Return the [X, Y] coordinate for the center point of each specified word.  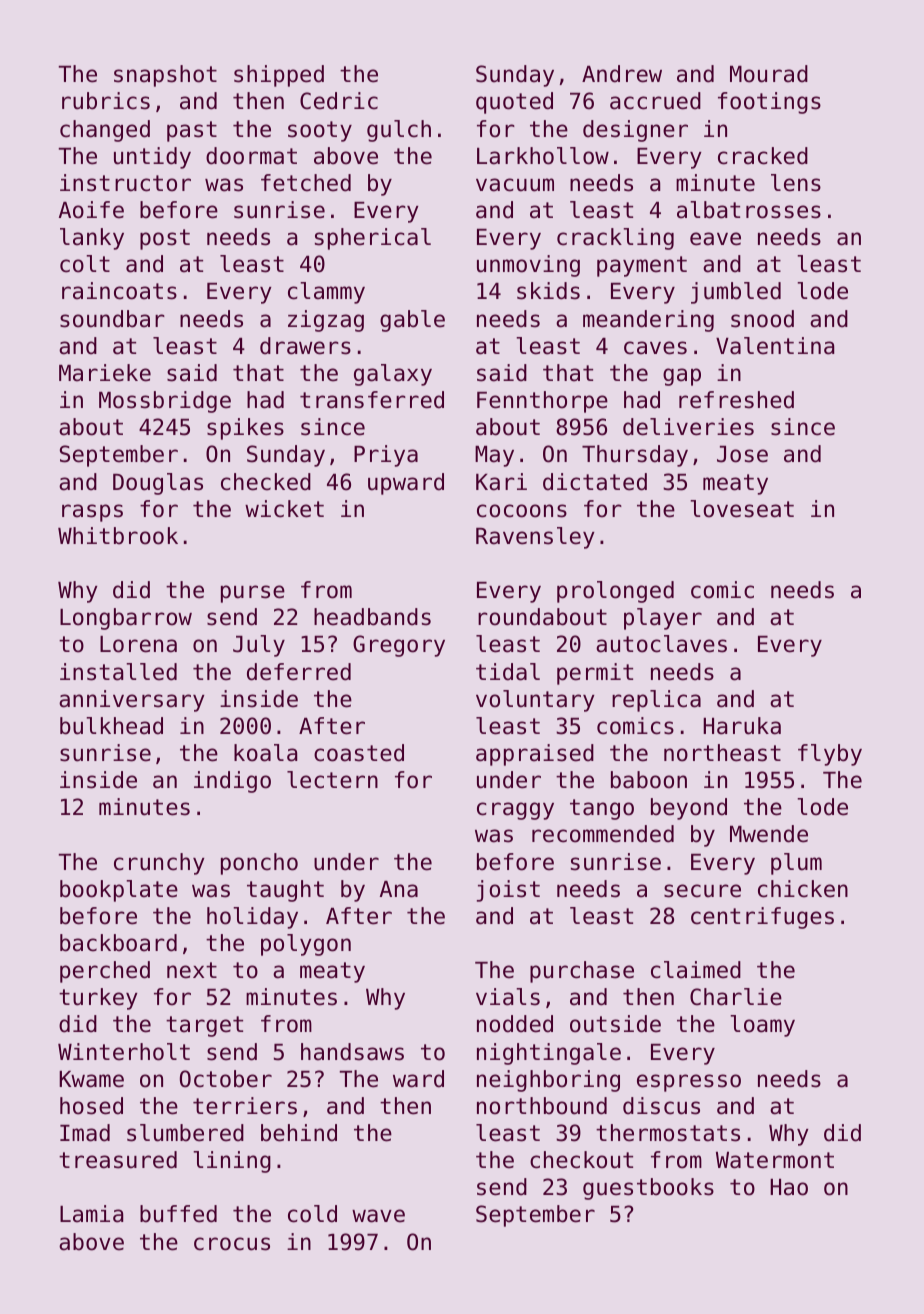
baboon [649, 780]
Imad [85, 1133]
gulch [399, 131]
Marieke [105, 373]
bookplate [119, 891]
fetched [306, 183]
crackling [615, 239]
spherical [373, 239]
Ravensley [535, 538]
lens [796, 183]
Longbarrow [126, 619]
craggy [515, 811]
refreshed [736, 400]
